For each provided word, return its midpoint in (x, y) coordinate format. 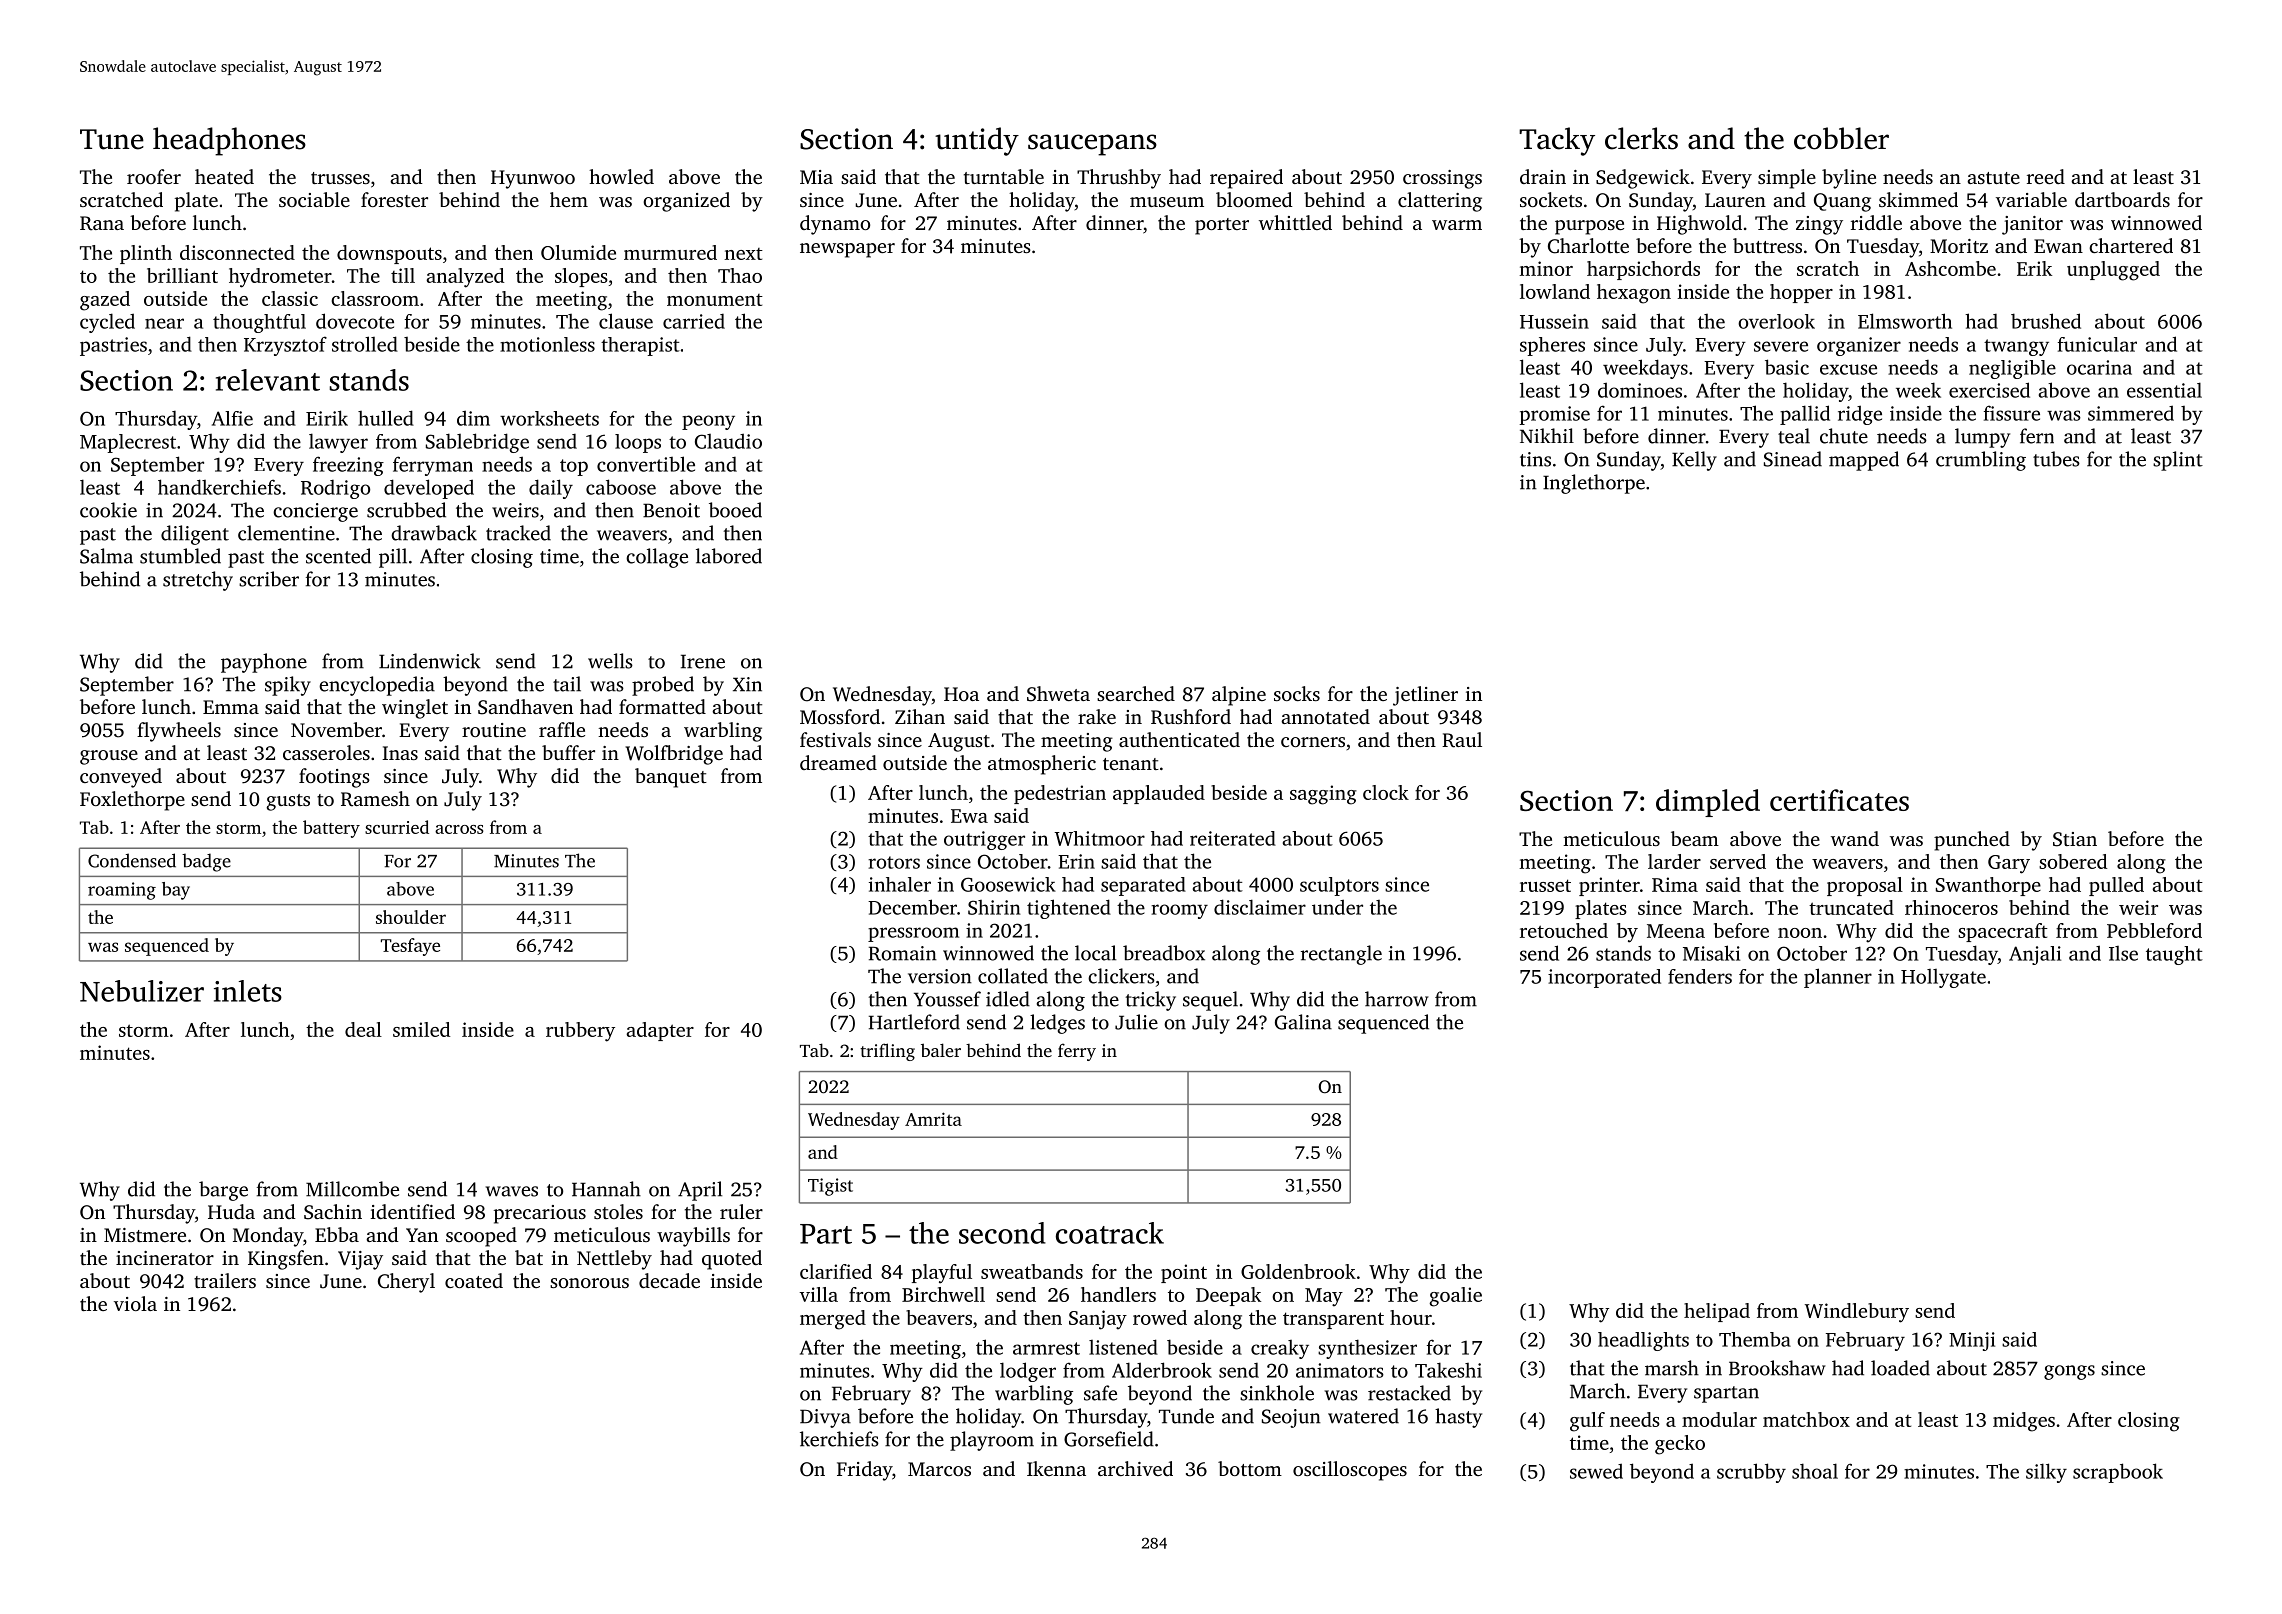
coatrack (1110, 1233)
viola (135, 1303)
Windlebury (1857, 1313)
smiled (421, 1029)
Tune (112, 139)
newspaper (847, 250)
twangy (2016, 347)
